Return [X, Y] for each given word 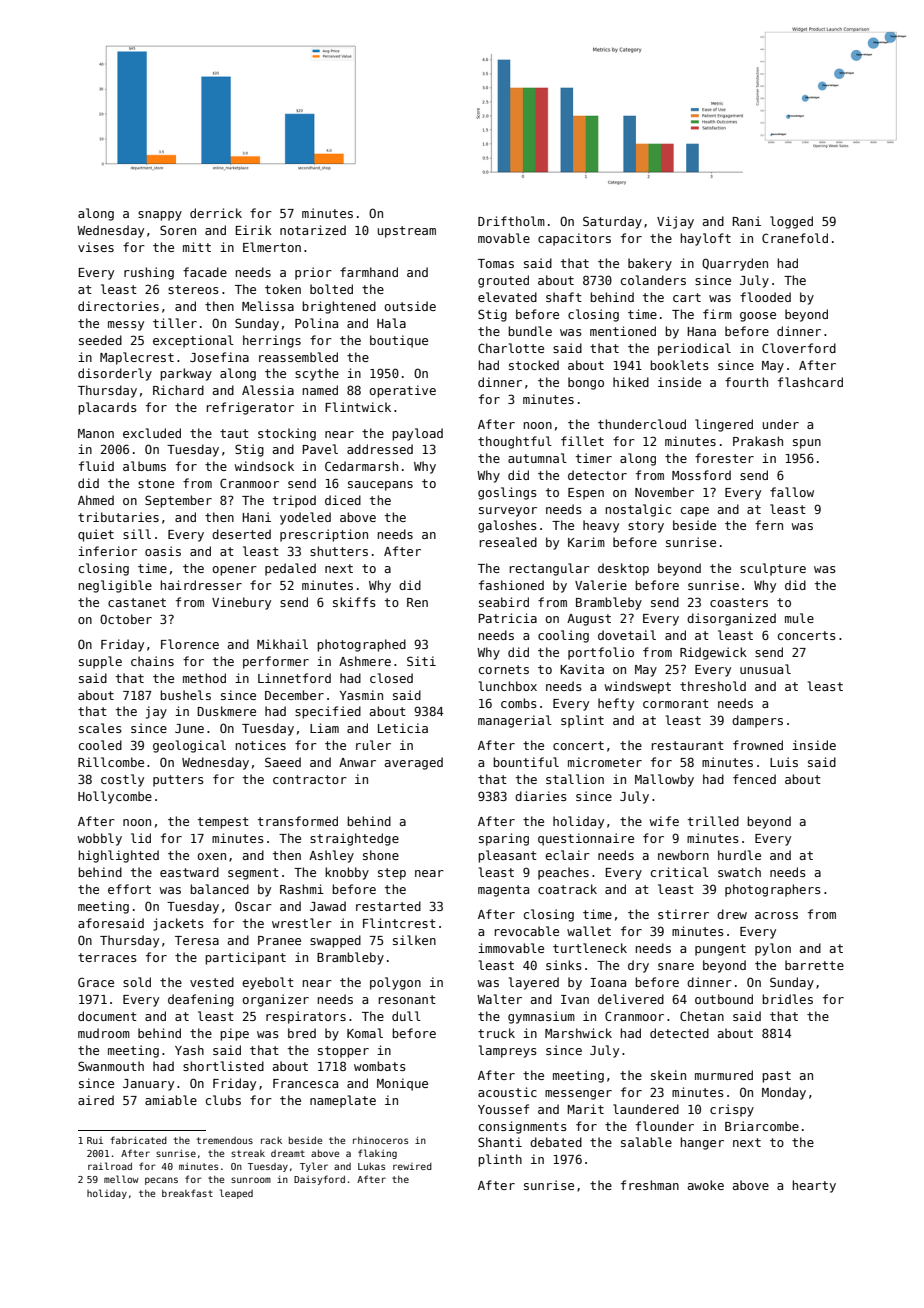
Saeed [283, 762]
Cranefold [795, 238]
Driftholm [511, 221]
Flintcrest [399, 923]
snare [676, 966]
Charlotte [511, 348]
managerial [515, 721]
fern [769, 525]
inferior [107, 551]
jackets [178, 924]
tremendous [225, 1140]
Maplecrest [137, 358]
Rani [747, 221]
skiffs [354, 602]
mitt [197, 247]
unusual [765, 669]
